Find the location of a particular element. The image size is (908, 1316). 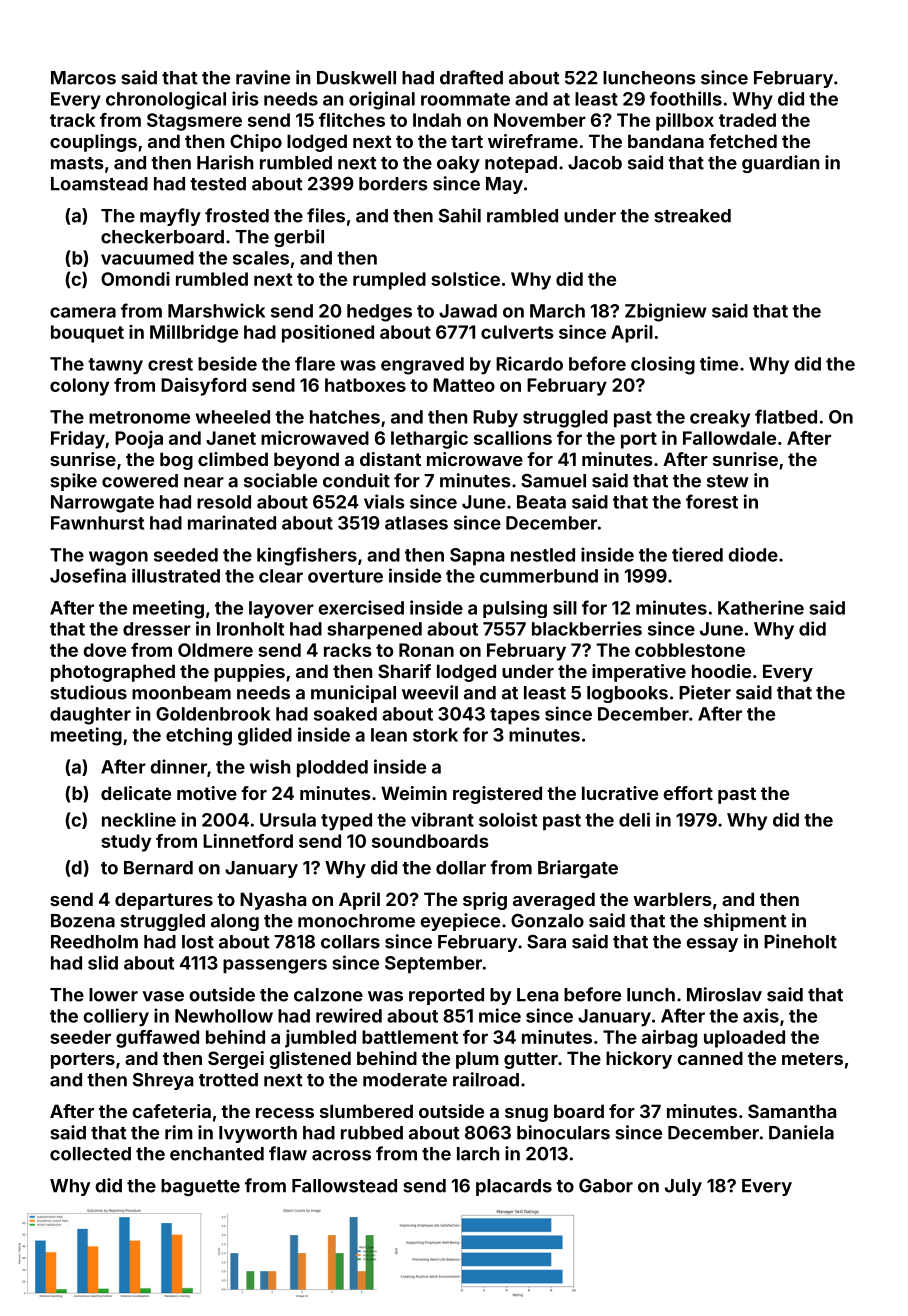

soloist is located at coordinates (508, 819).
